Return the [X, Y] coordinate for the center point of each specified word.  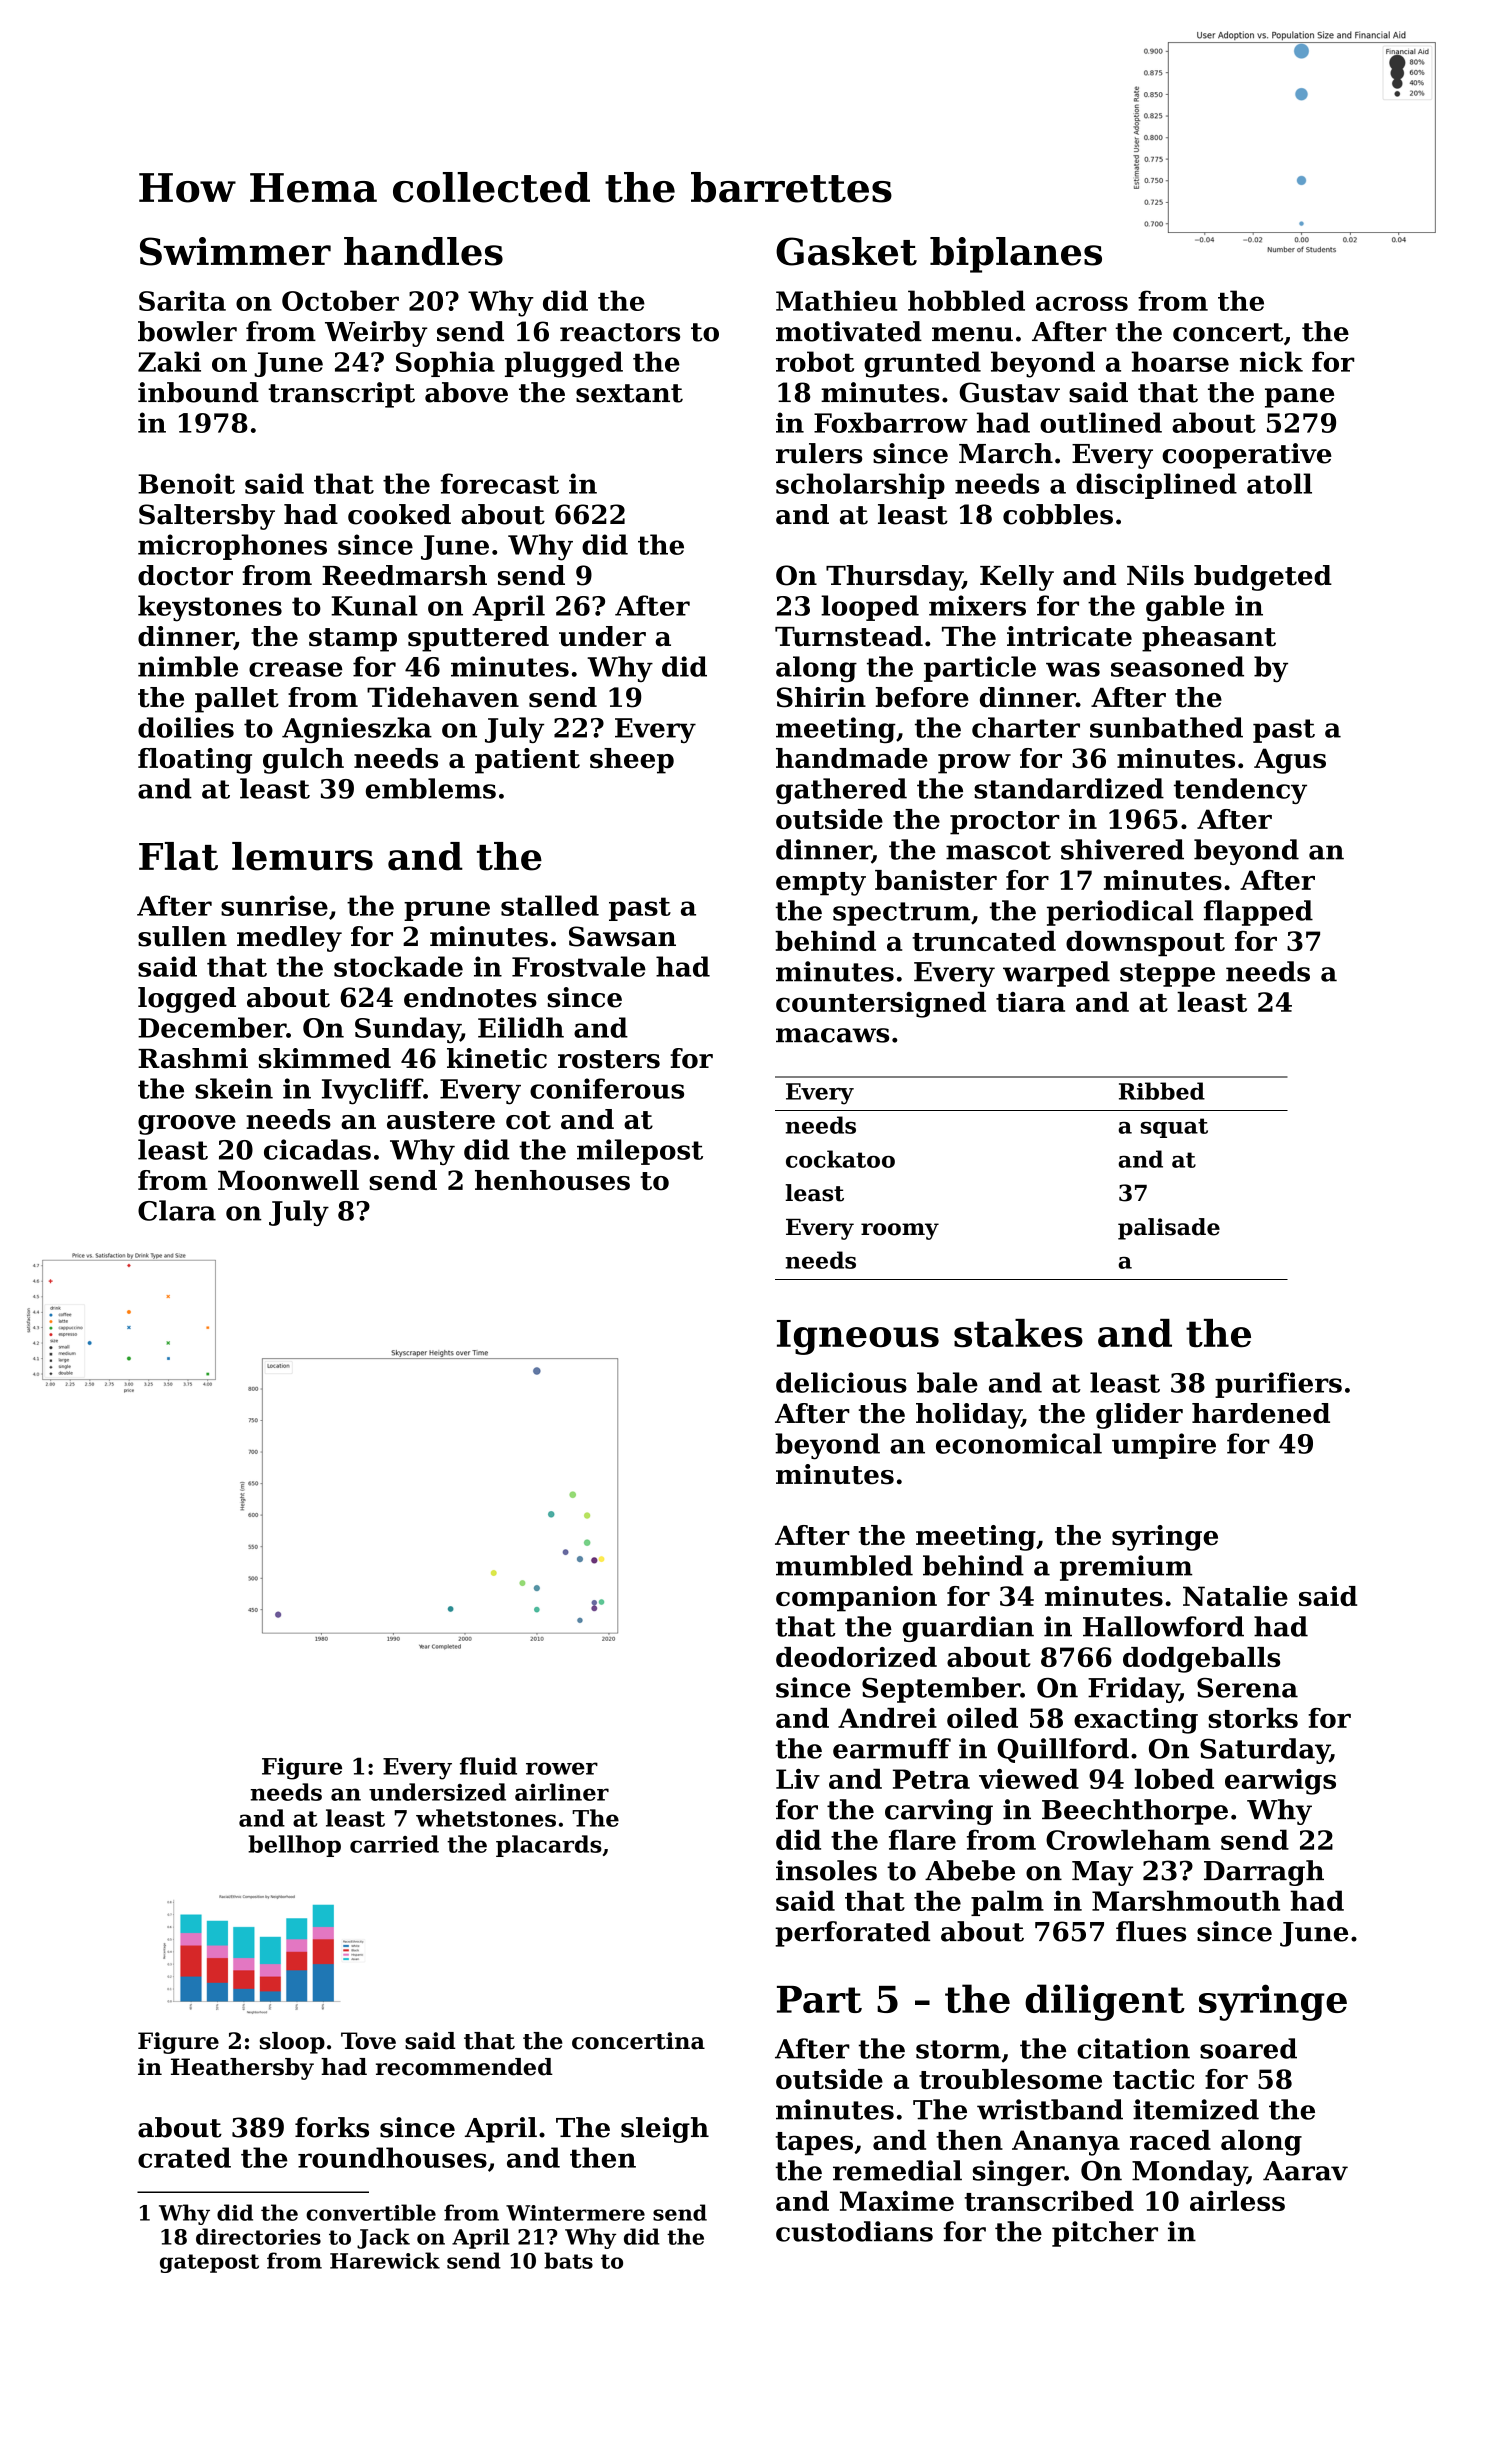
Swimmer [235, 251]
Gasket [846, 251]
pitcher [1105, 2234]
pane [1299, 398]
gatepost [209, 2263]
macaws [832, 1035]
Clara [177, 1210]
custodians [854, 2231]
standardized [1069, 788]
